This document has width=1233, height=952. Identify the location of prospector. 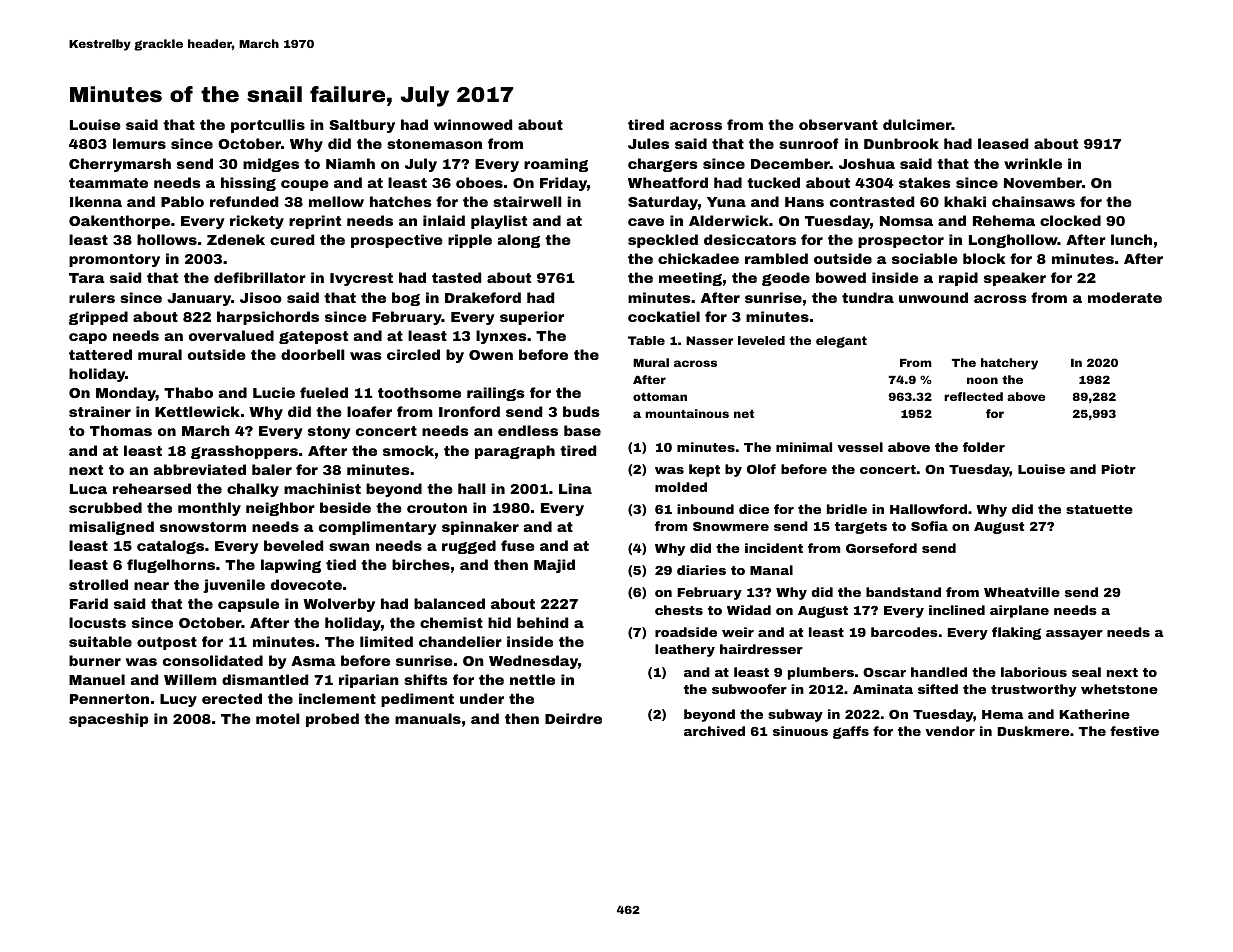
(901, 241).
